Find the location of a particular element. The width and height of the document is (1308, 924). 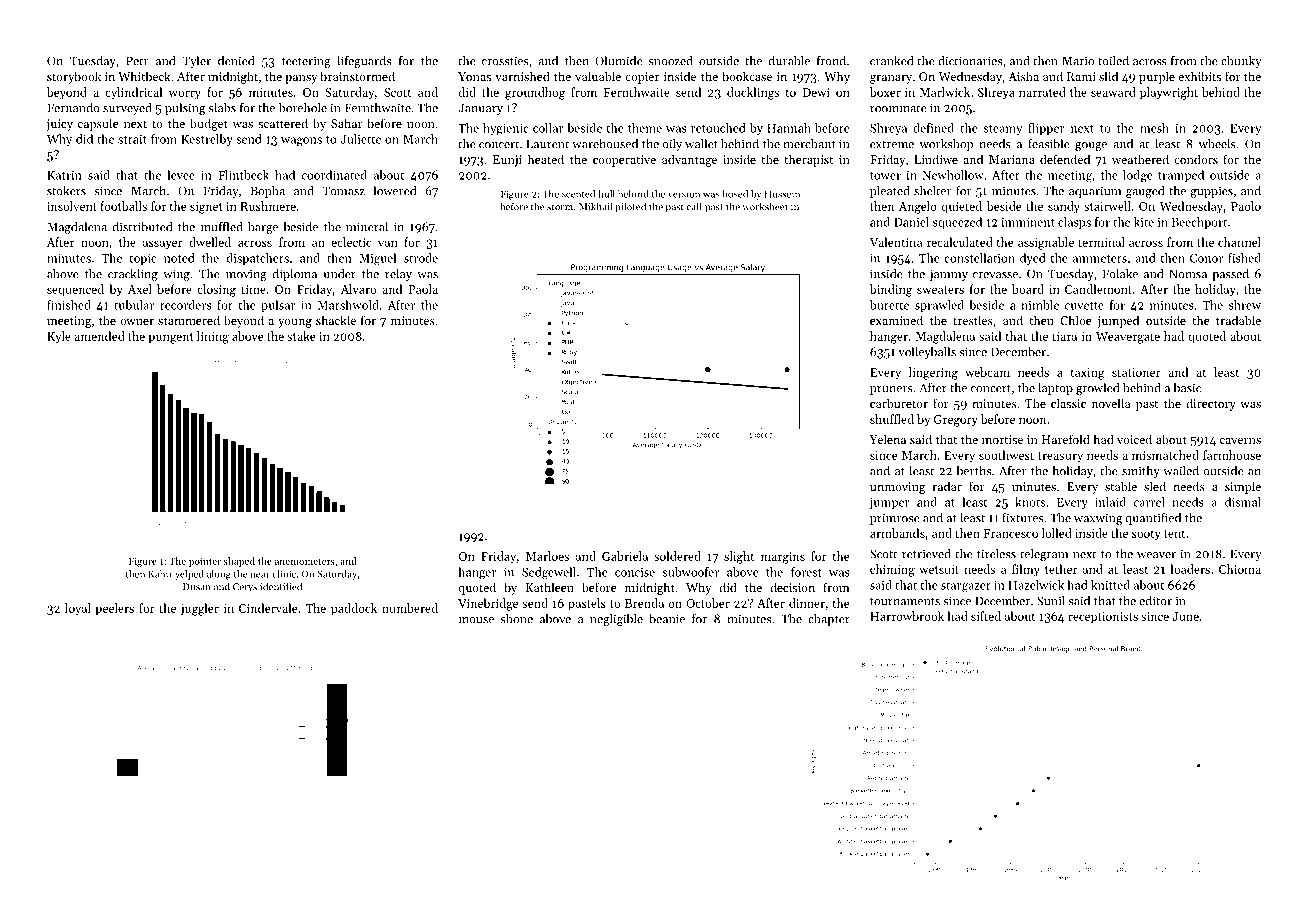

Yelena is located at coordinates (888, 439).
